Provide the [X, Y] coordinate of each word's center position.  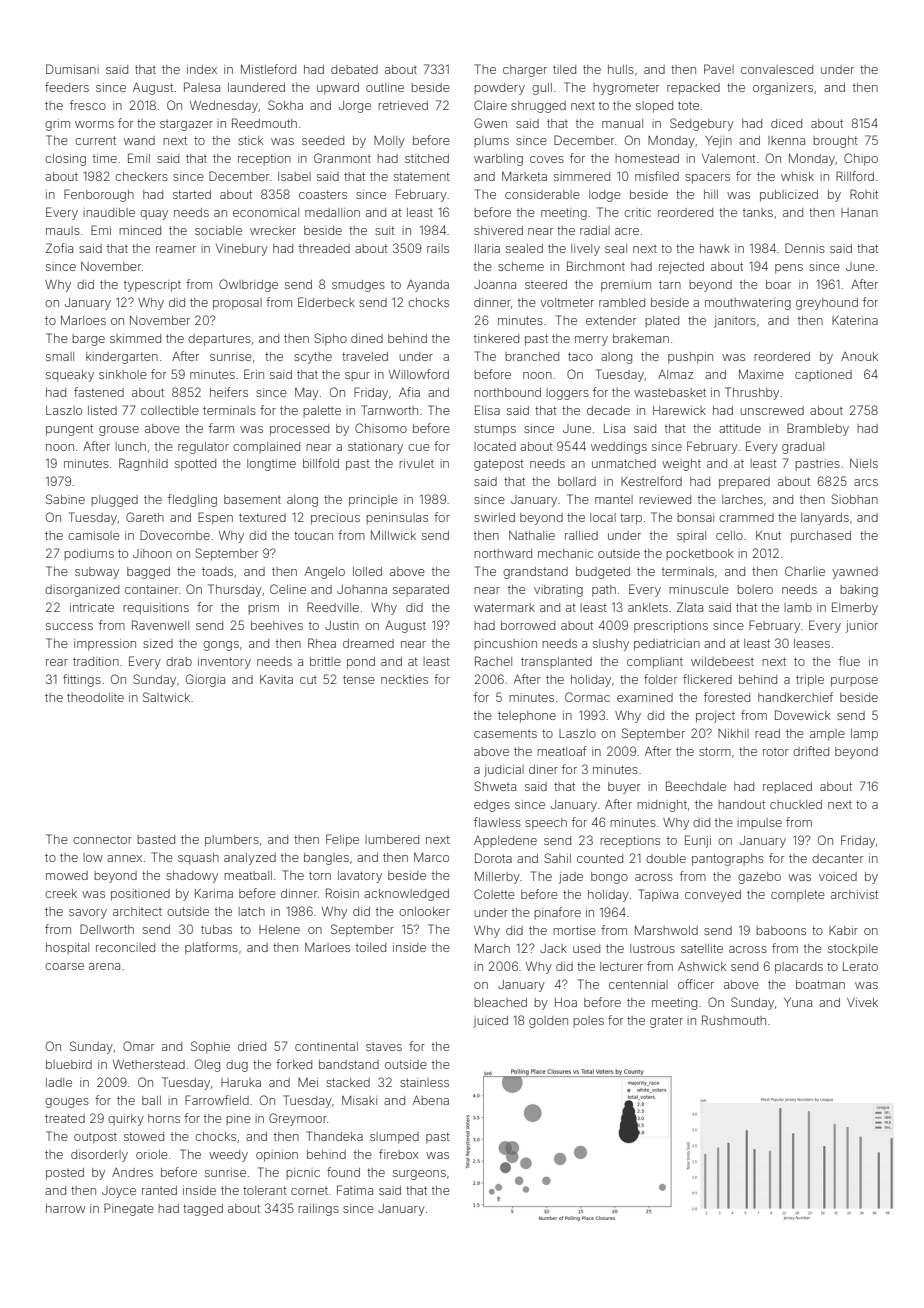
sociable [218, 230]
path [604, 591]
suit [385, 230]
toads [217, 571]
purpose [854, 682]
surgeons [419, 1175]
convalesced [777, 69]
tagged [203, 1210]
